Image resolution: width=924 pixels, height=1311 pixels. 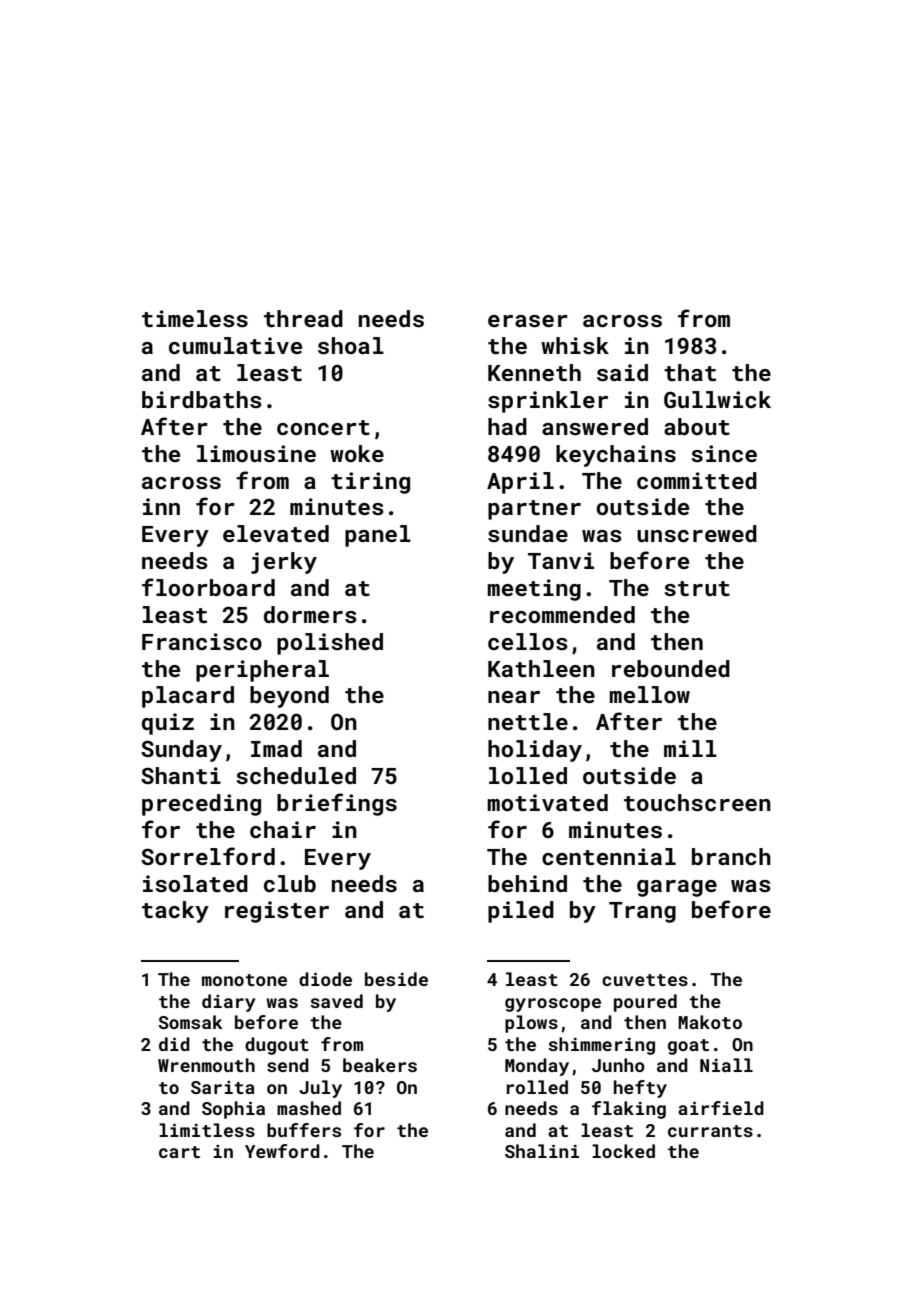 I want to click on monotone, so click(x=244, y=980).
